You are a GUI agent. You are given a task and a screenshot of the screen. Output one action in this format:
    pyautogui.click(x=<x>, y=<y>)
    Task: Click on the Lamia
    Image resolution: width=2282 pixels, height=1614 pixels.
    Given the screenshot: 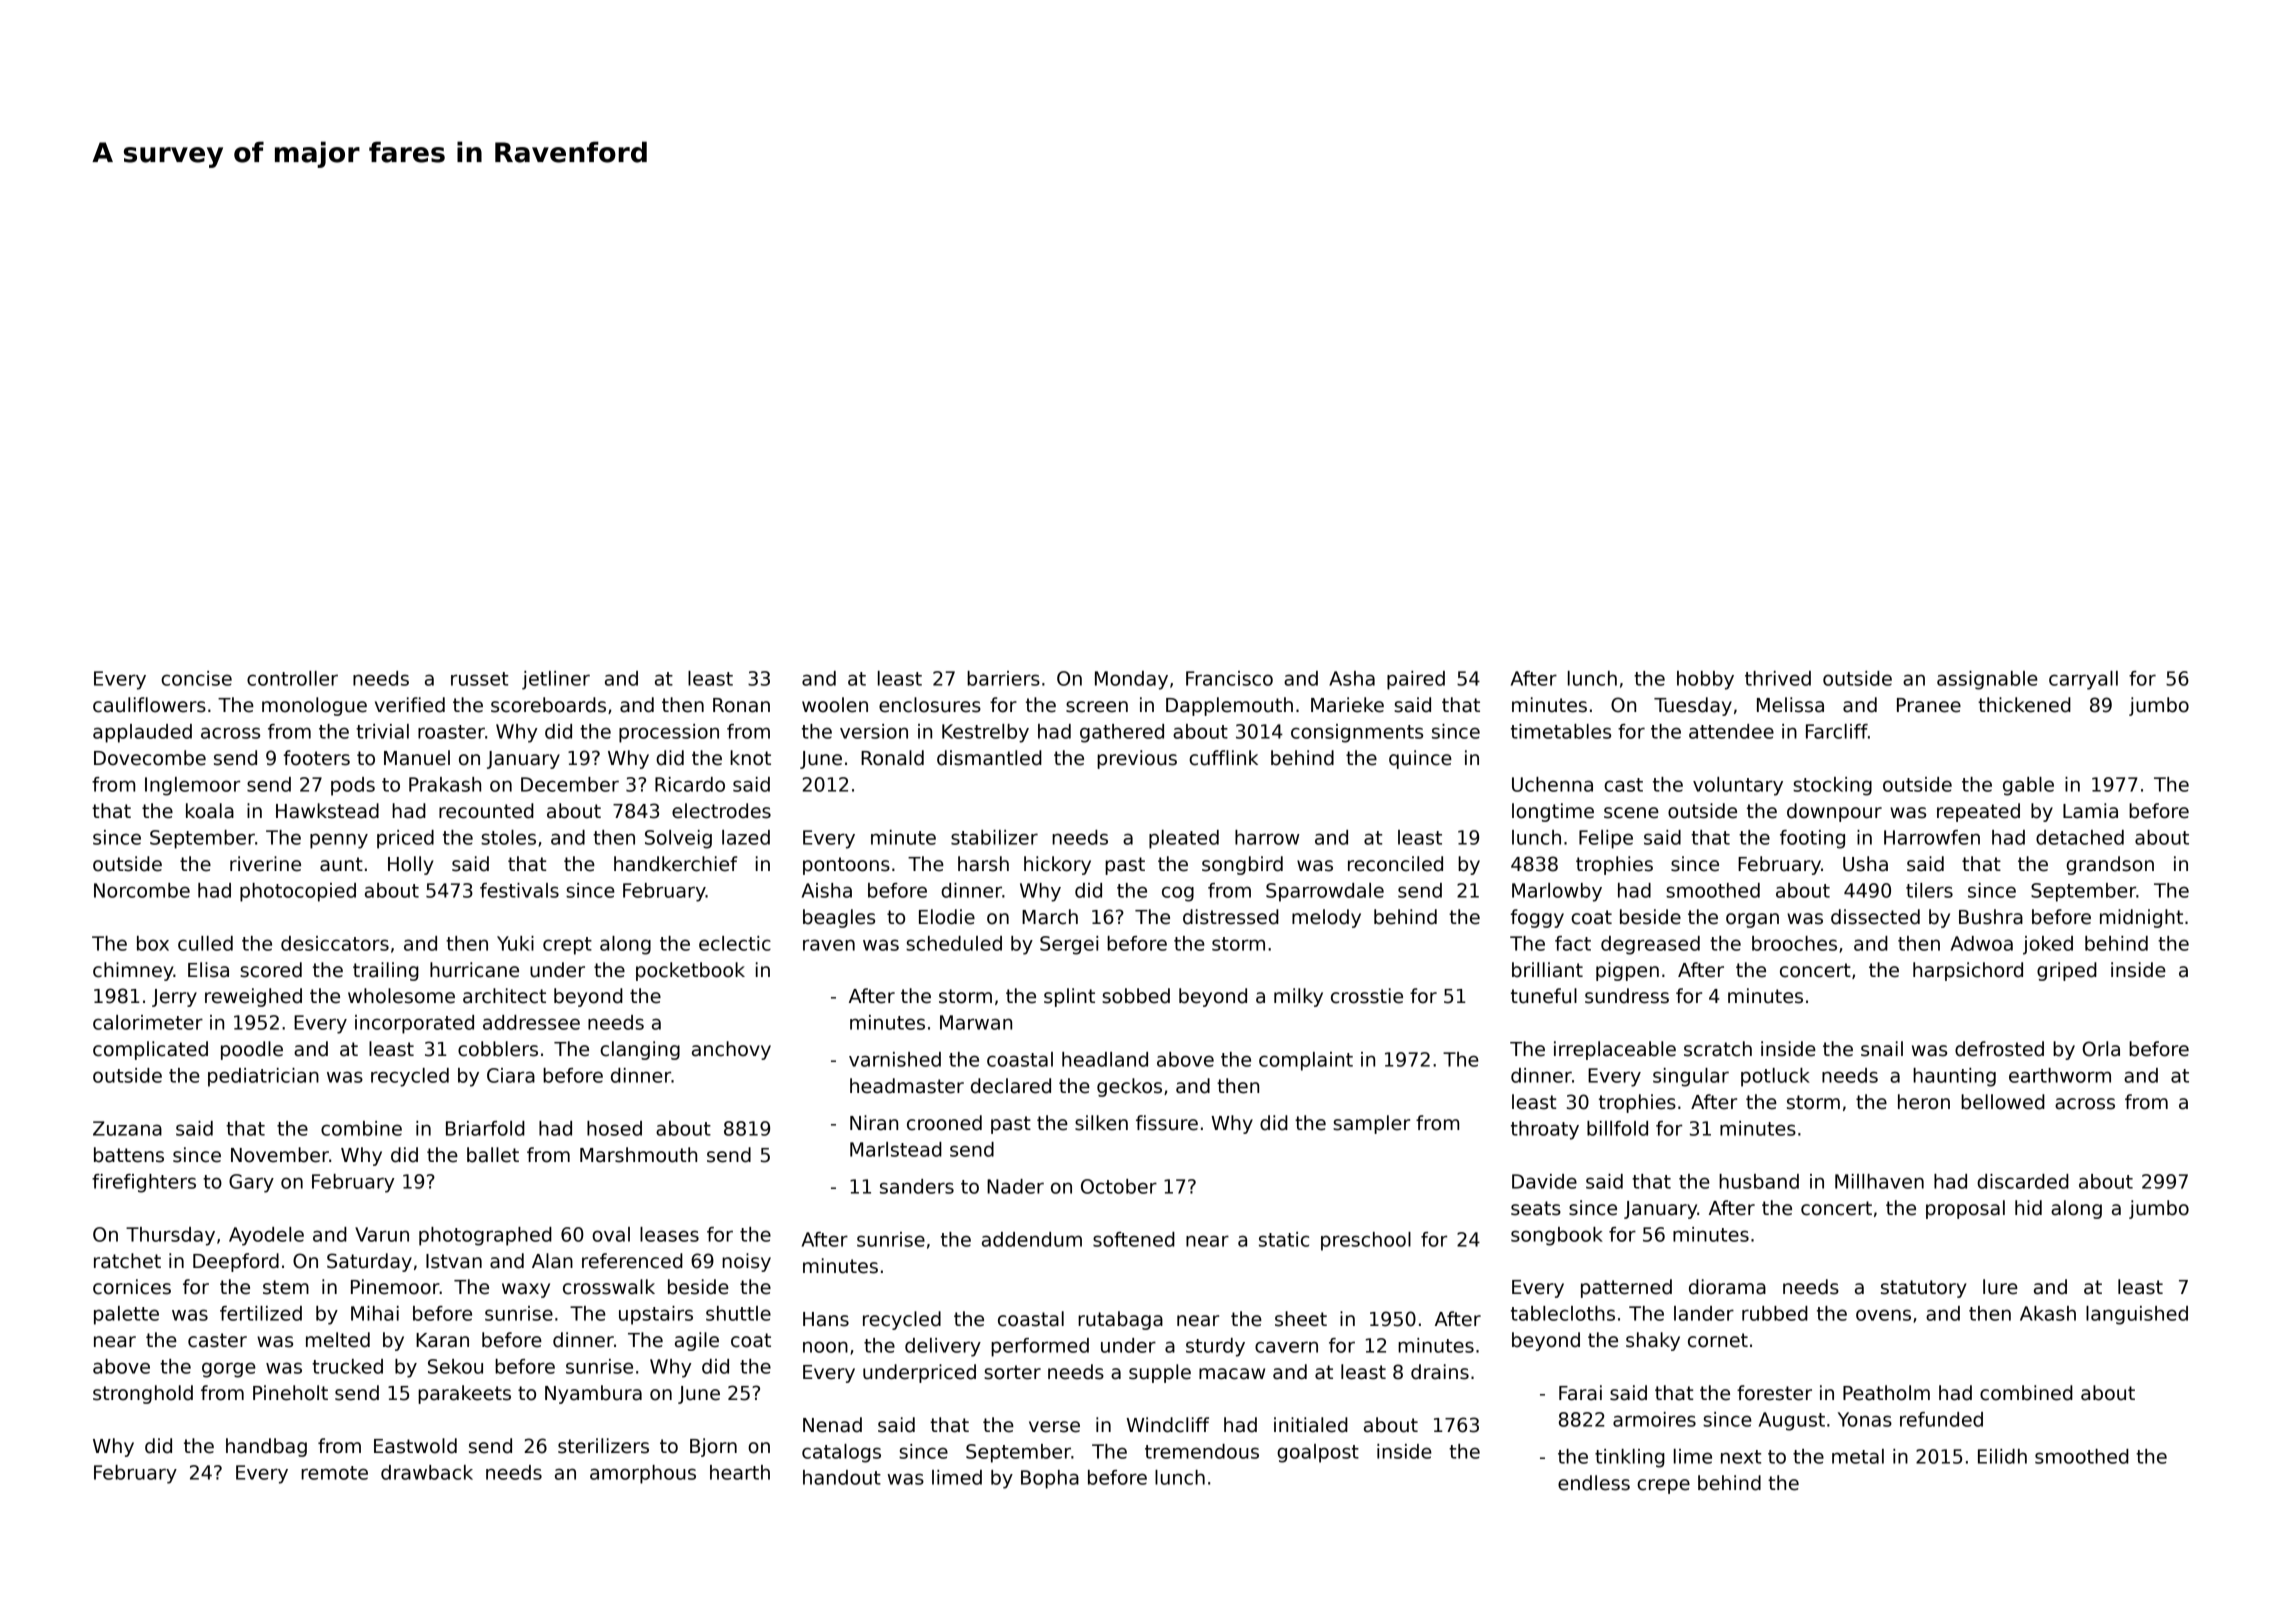 What is the action you would take?
    pyautogui.click(x=2090, y=811)
